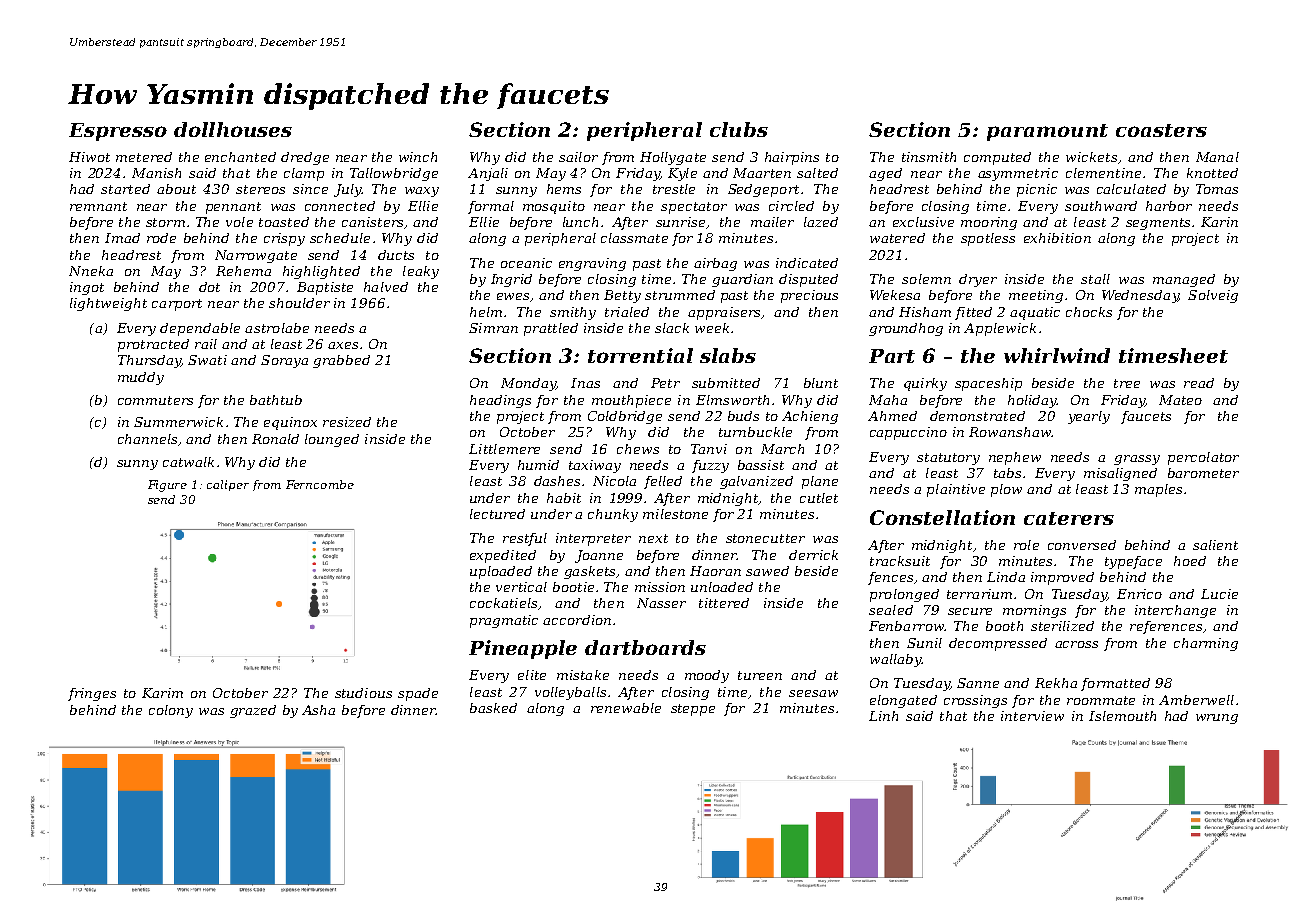 The width and height of the image is (1308, 924). What do you see at coordinates (167, 486) in the image?
I see `Figure` at bounding box center [167, 486].
